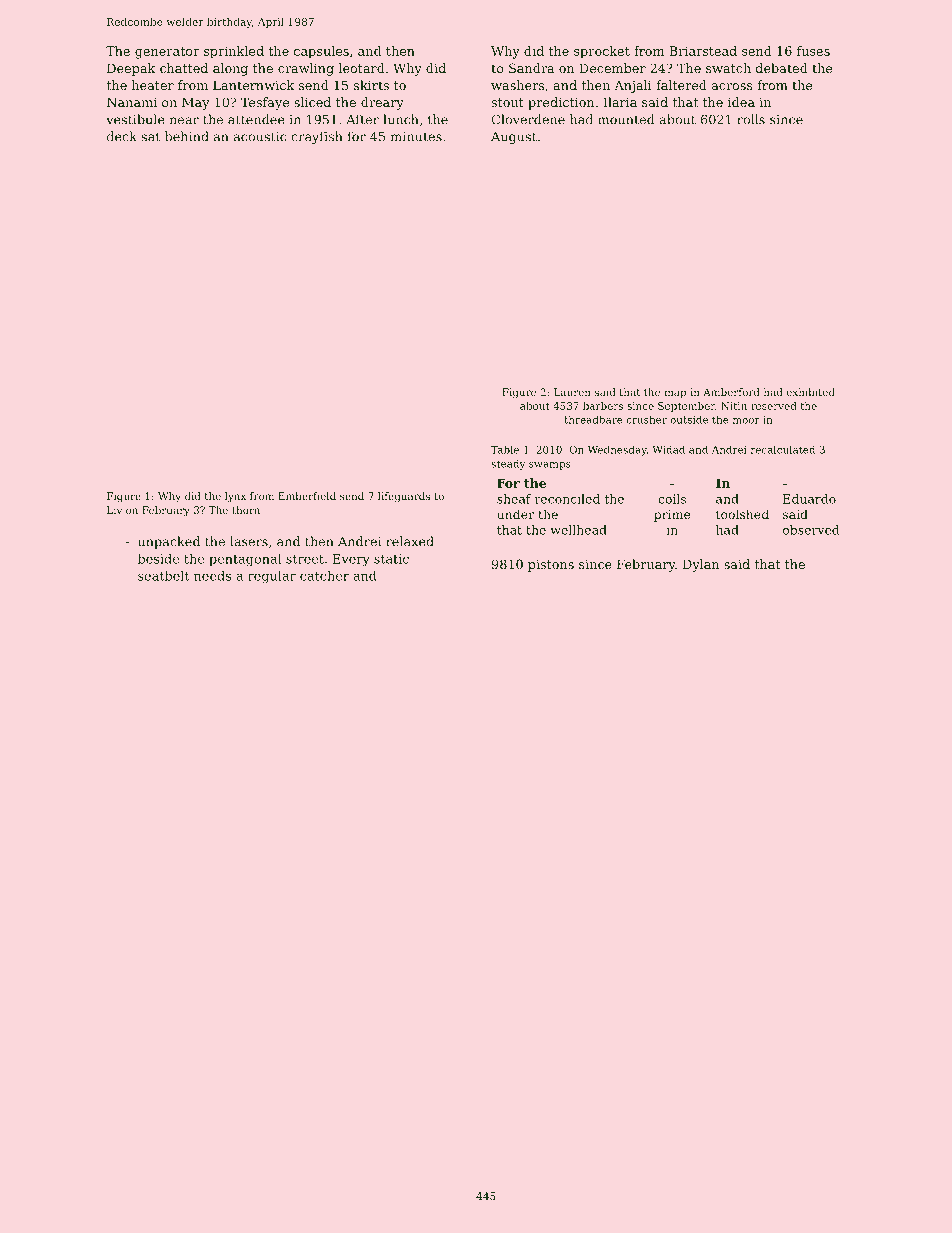 This image has height=1233, width=952. I want to click on Liv, so click(114, 510).
